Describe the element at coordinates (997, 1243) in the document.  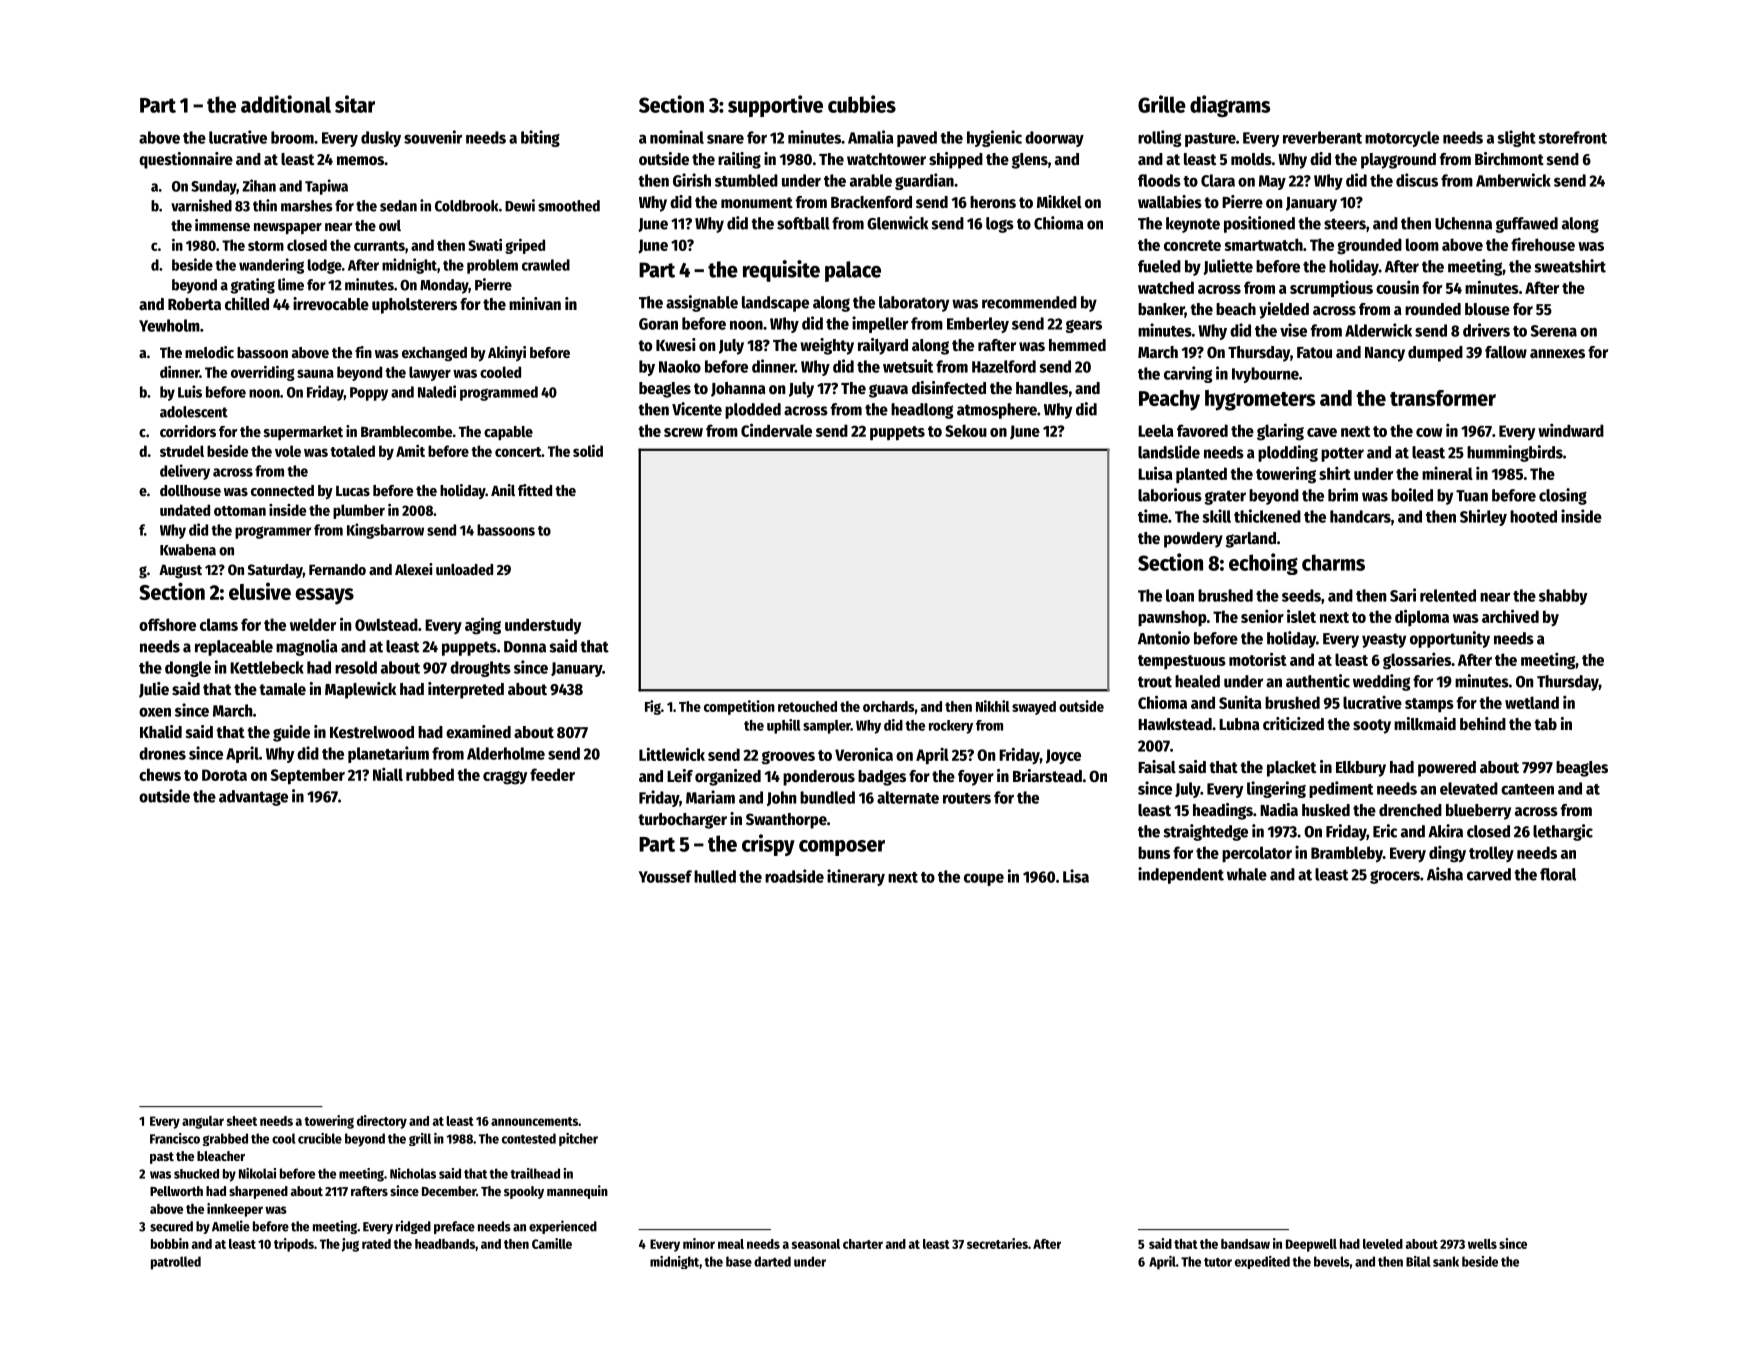
I see `secretaries` at that location.
